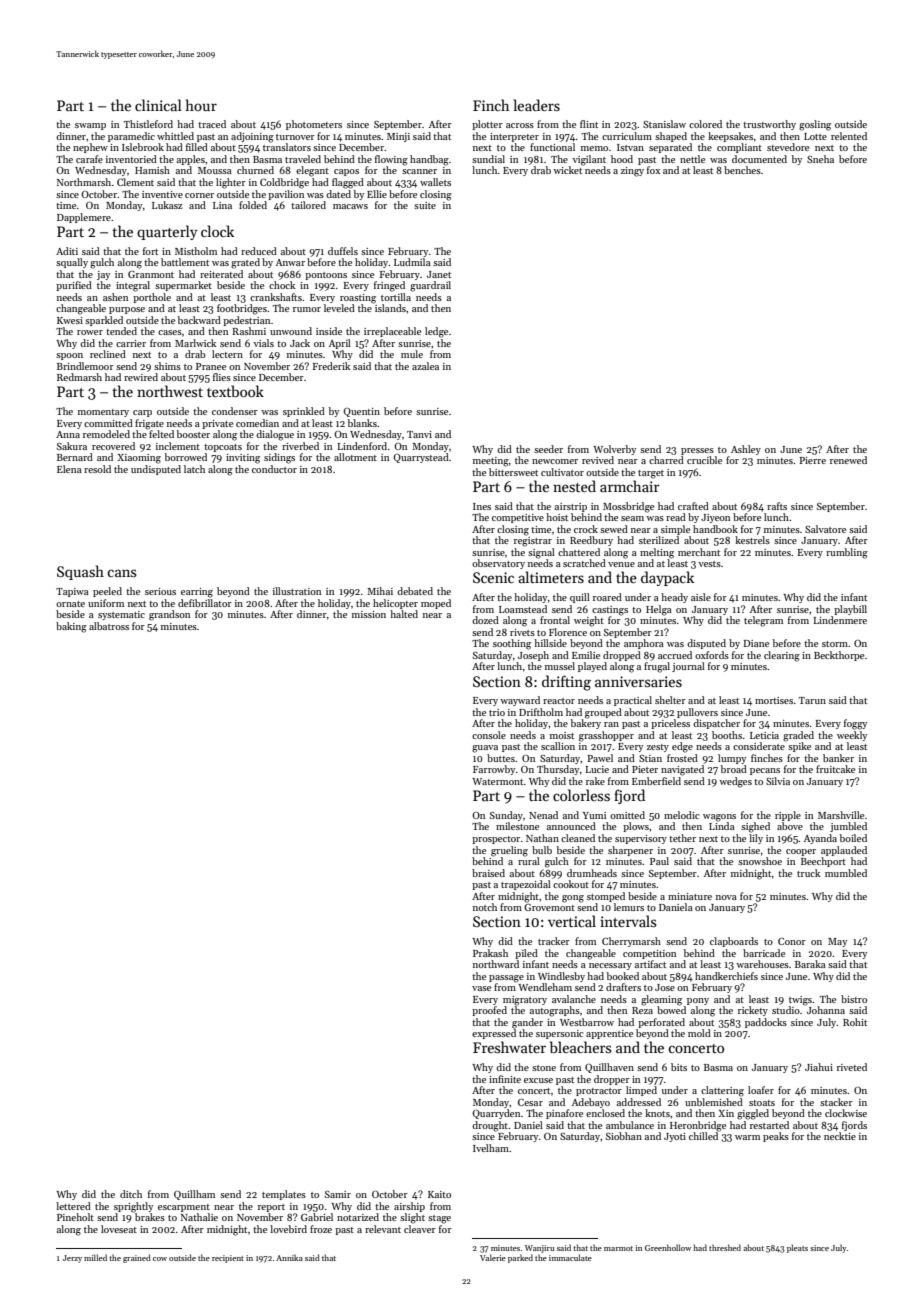  Describe the element at coordinates (537, 105) in the screenshot. I see `leaders` at that location.
